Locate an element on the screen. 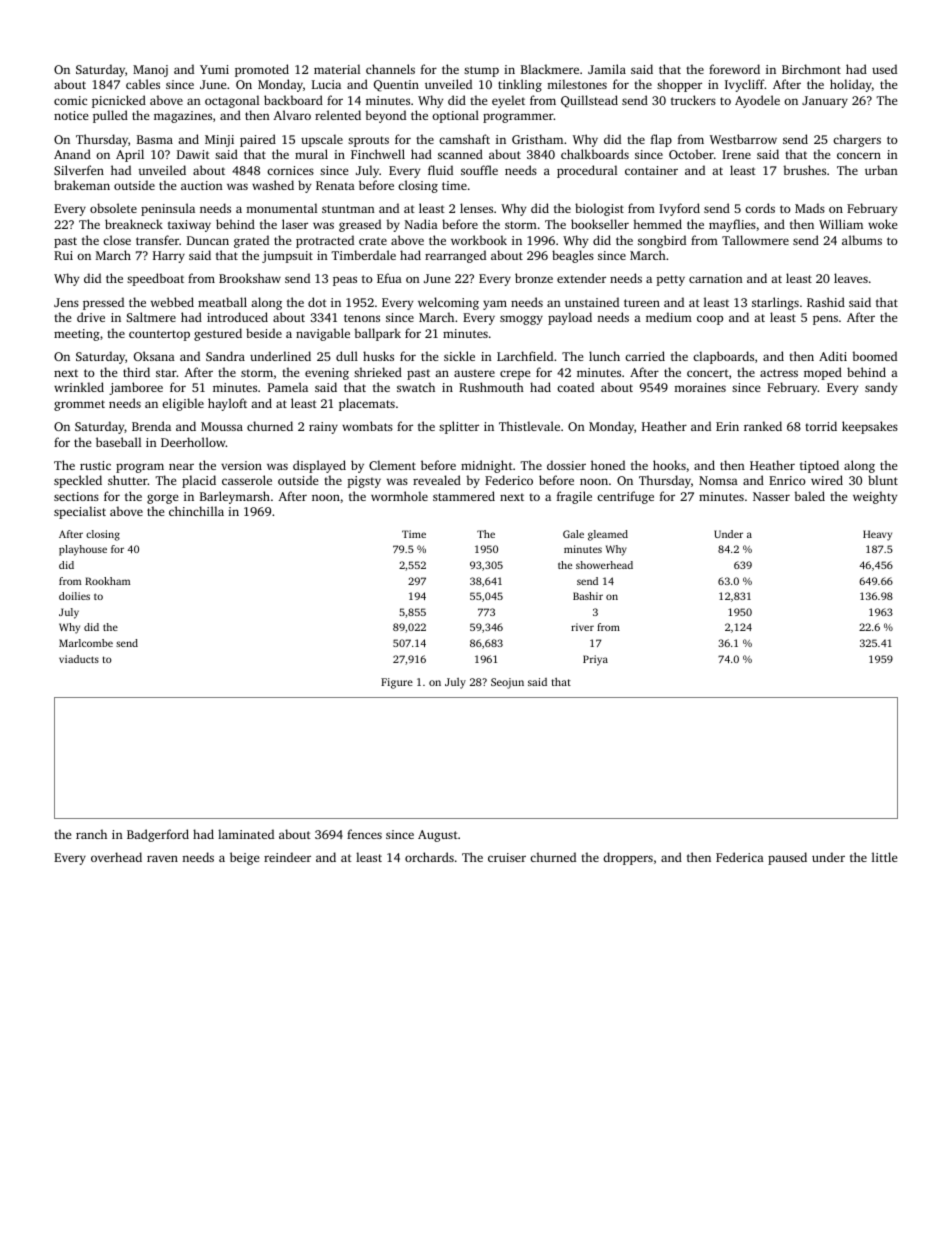 The width and height of the screenshot is (952, 1233). wormhole is located at coordinates (399, 496).
